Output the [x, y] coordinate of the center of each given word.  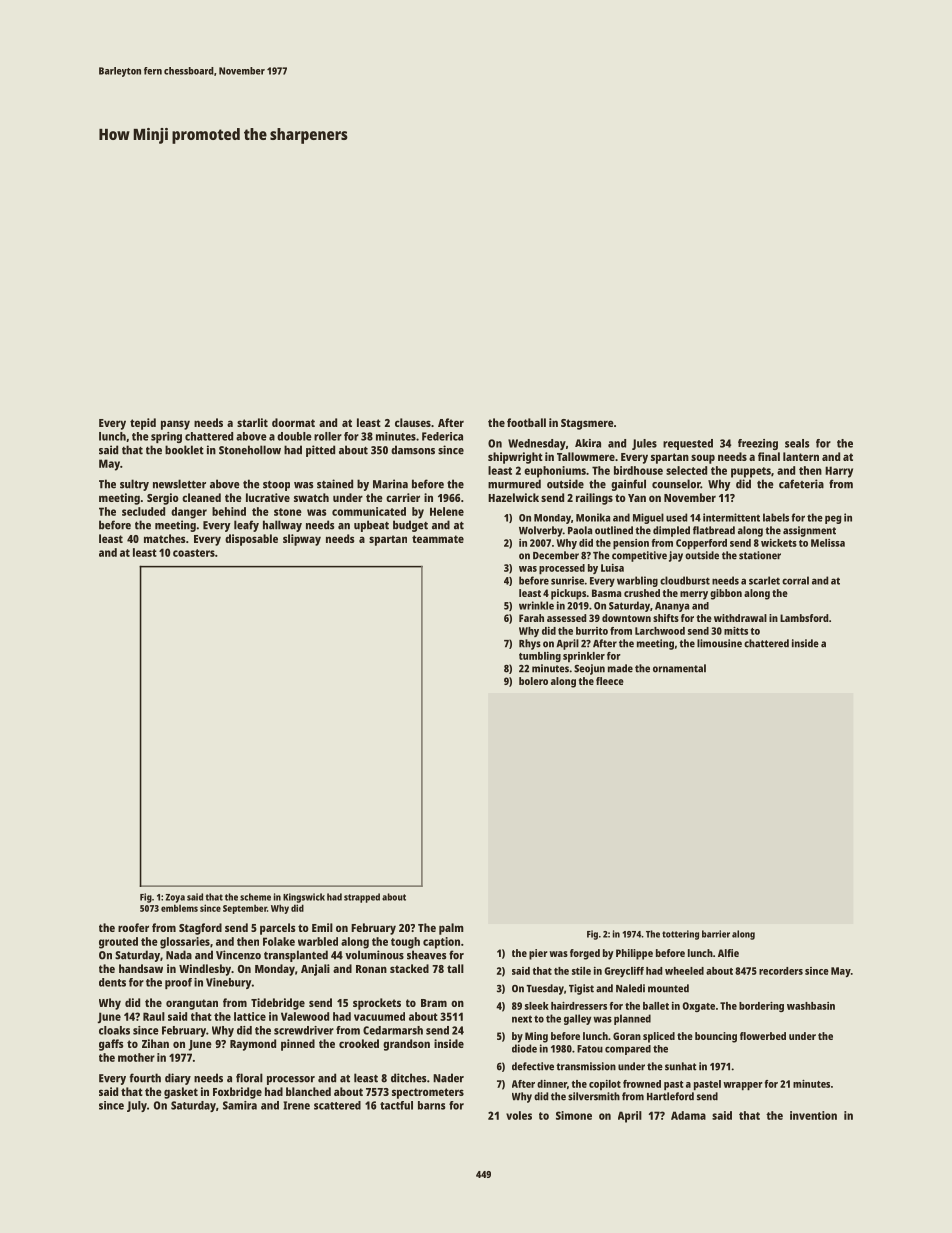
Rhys [530, 644]
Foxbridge [237, 1093]
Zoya [175, 898]
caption [441, 943]
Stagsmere [587, 424]
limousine [719, 643]
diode [524, 1048]
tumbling [540, 657]
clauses [413, 422]
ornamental [679, 668]
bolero [533, 681]
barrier [716, 934]
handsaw [141, 968]
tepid [143, 424]
